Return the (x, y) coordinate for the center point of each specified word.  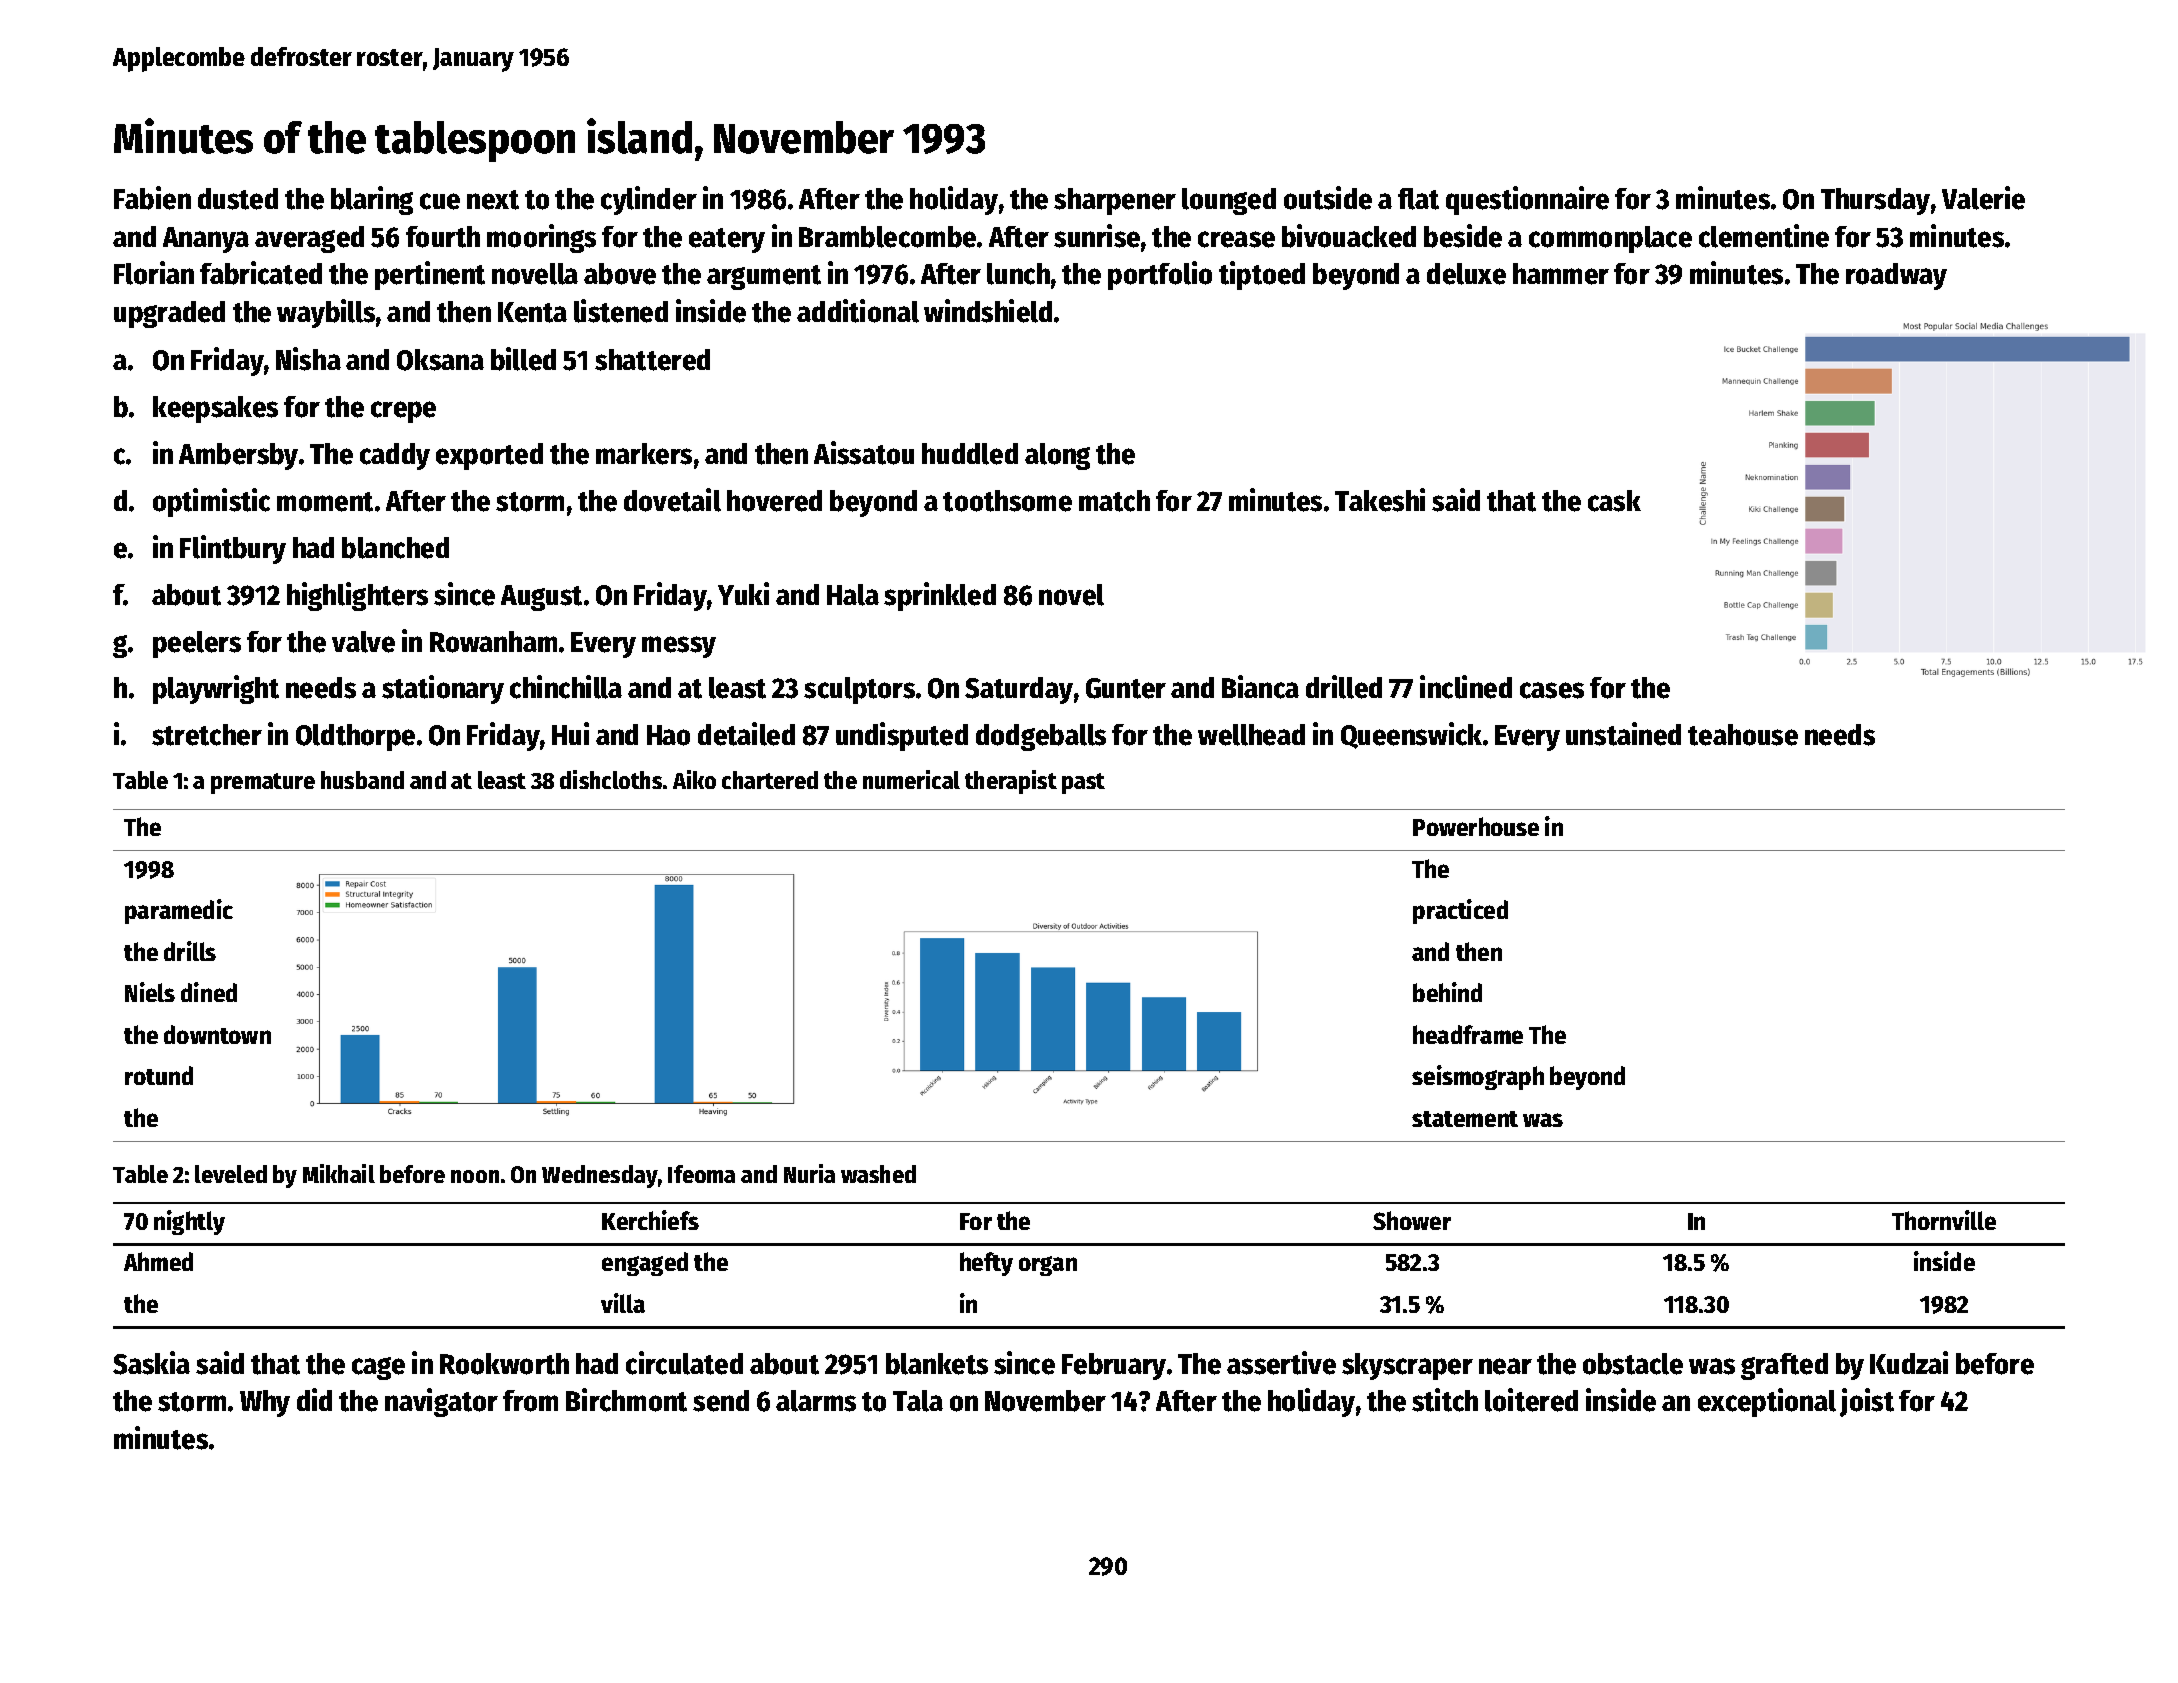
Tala (918, 1401)
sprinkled (940, 596)
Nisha (308, 359)
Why (265, 1403)
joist (1867, 1402)
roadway (1896, 276)
